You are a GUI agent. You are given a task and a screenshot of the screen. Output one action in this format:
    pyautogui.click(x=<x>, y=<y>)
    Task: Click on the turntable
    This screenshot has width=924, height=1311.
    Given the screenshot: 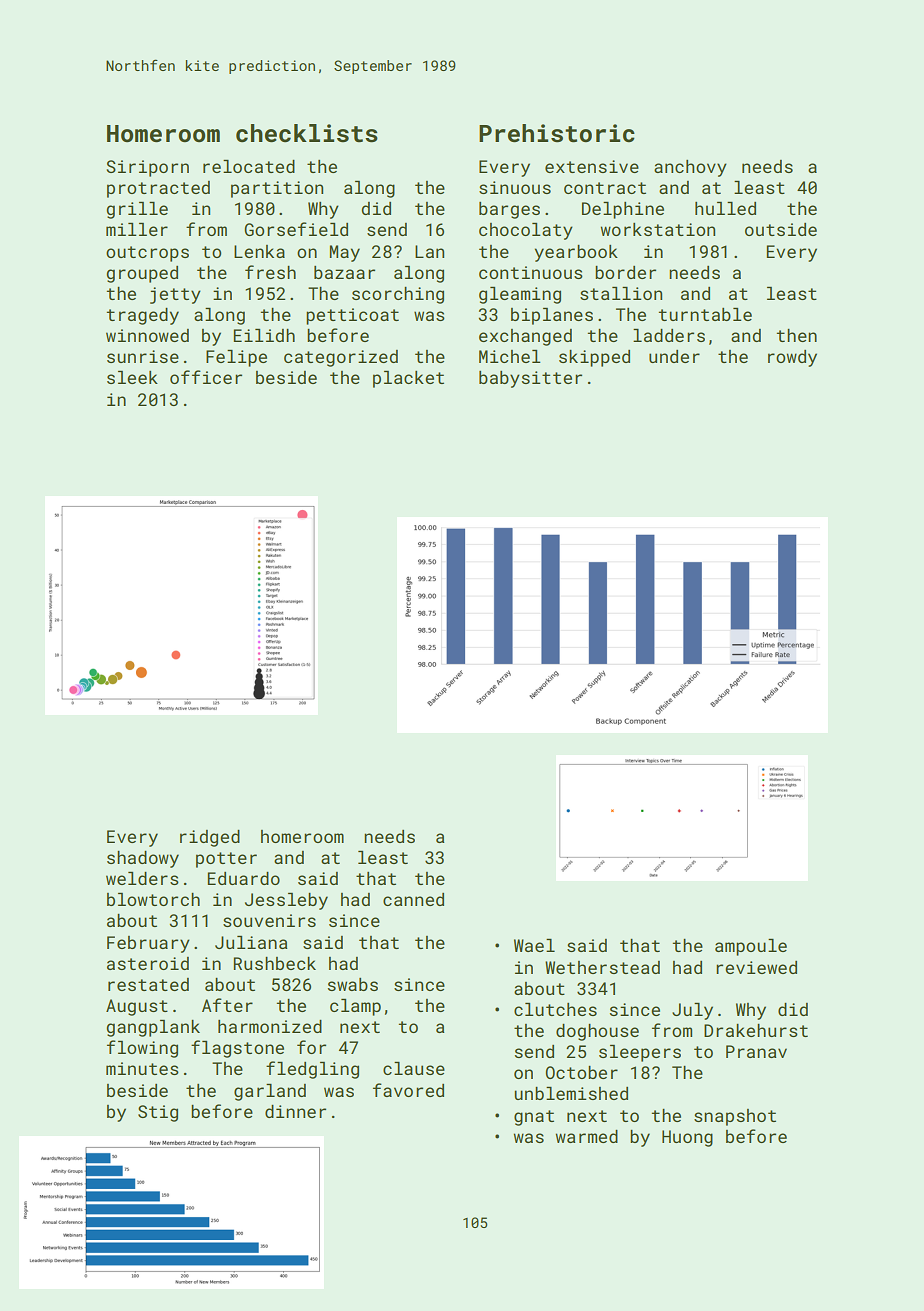 What is the action you would take?
    pyautogui.click(x=705, y=314)
